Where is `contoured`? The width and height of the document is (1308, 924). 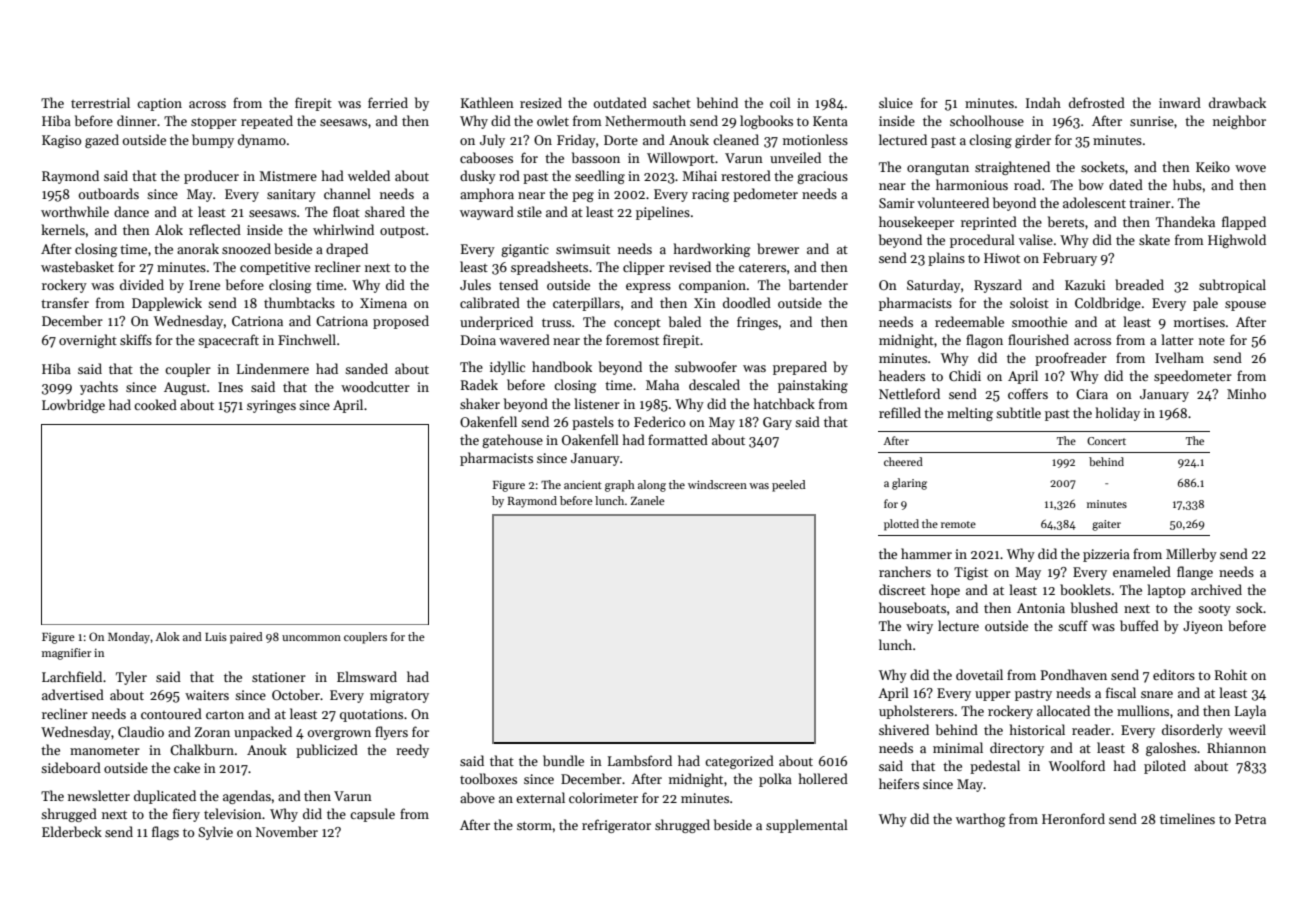 contoured is located at coordinates (171, 713).
